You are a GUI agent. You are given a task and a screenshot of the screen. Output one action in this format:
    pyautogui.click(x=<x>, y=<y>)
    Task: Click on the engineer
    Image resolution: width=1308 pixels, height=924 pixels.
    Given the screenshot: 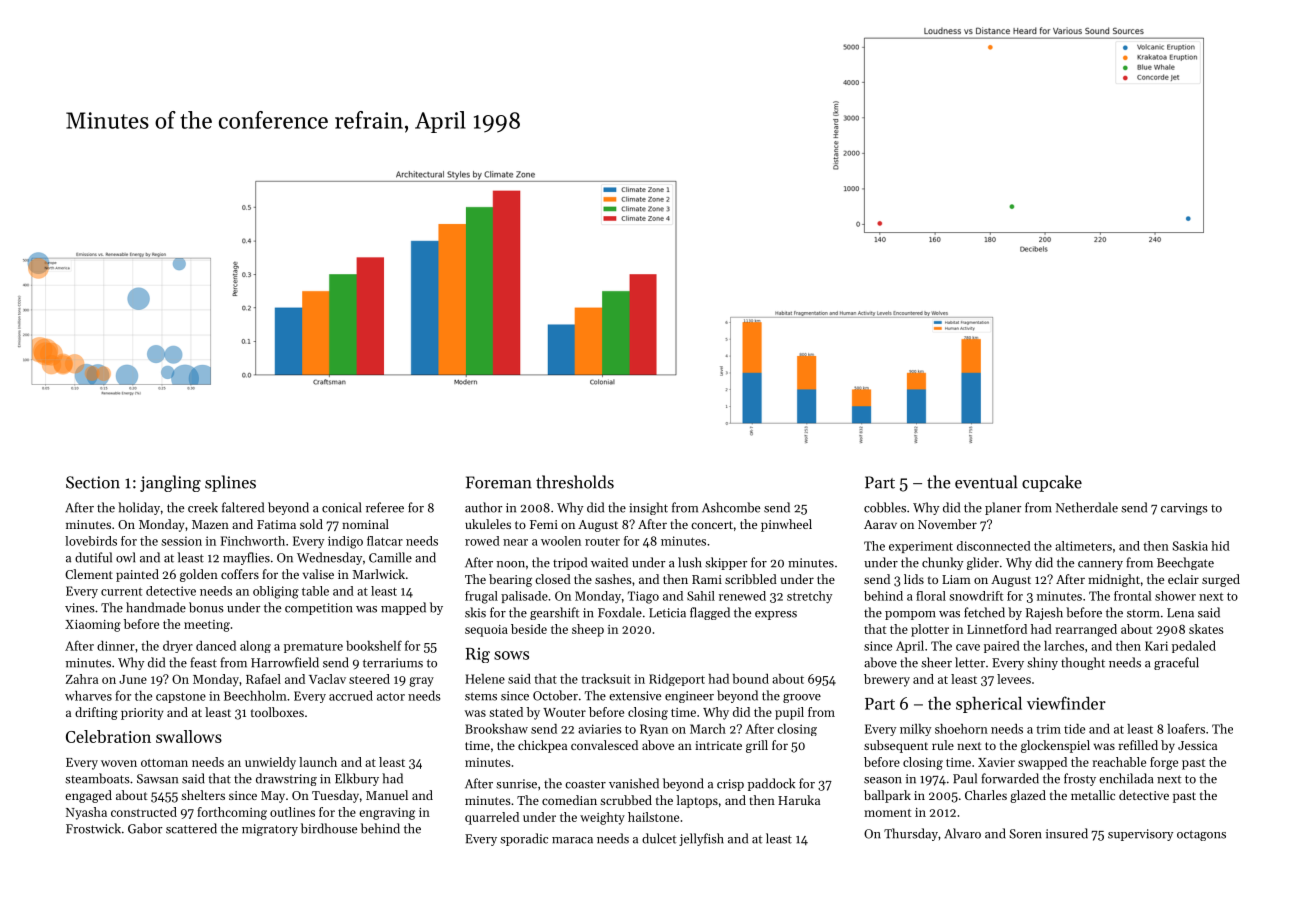 What is the action you would take?
    pyautogui.click(x=689, y=697)
